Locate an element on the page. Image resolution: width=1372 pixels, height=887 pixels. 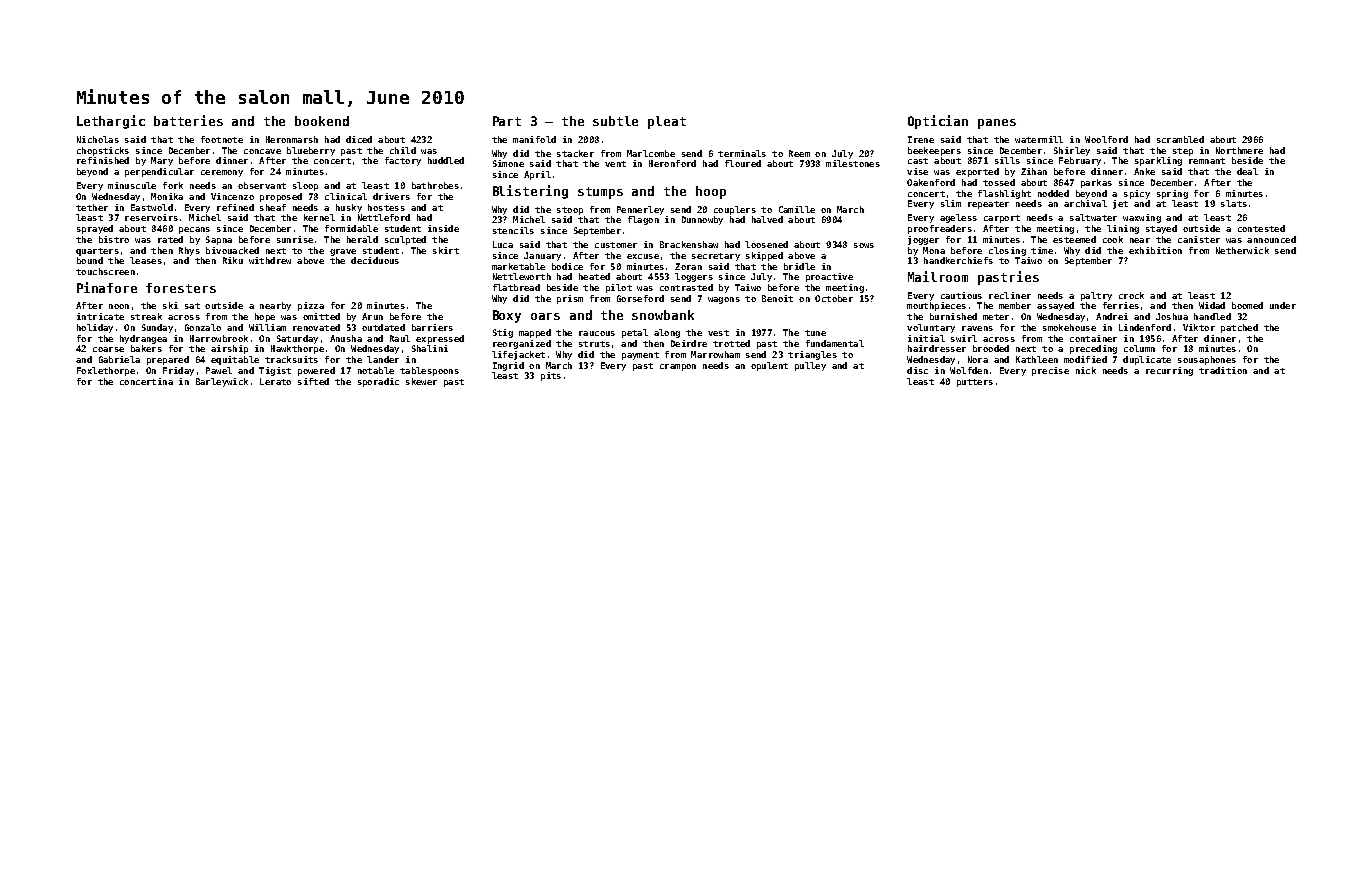
contrasted is located at coordinates (686, 287).
